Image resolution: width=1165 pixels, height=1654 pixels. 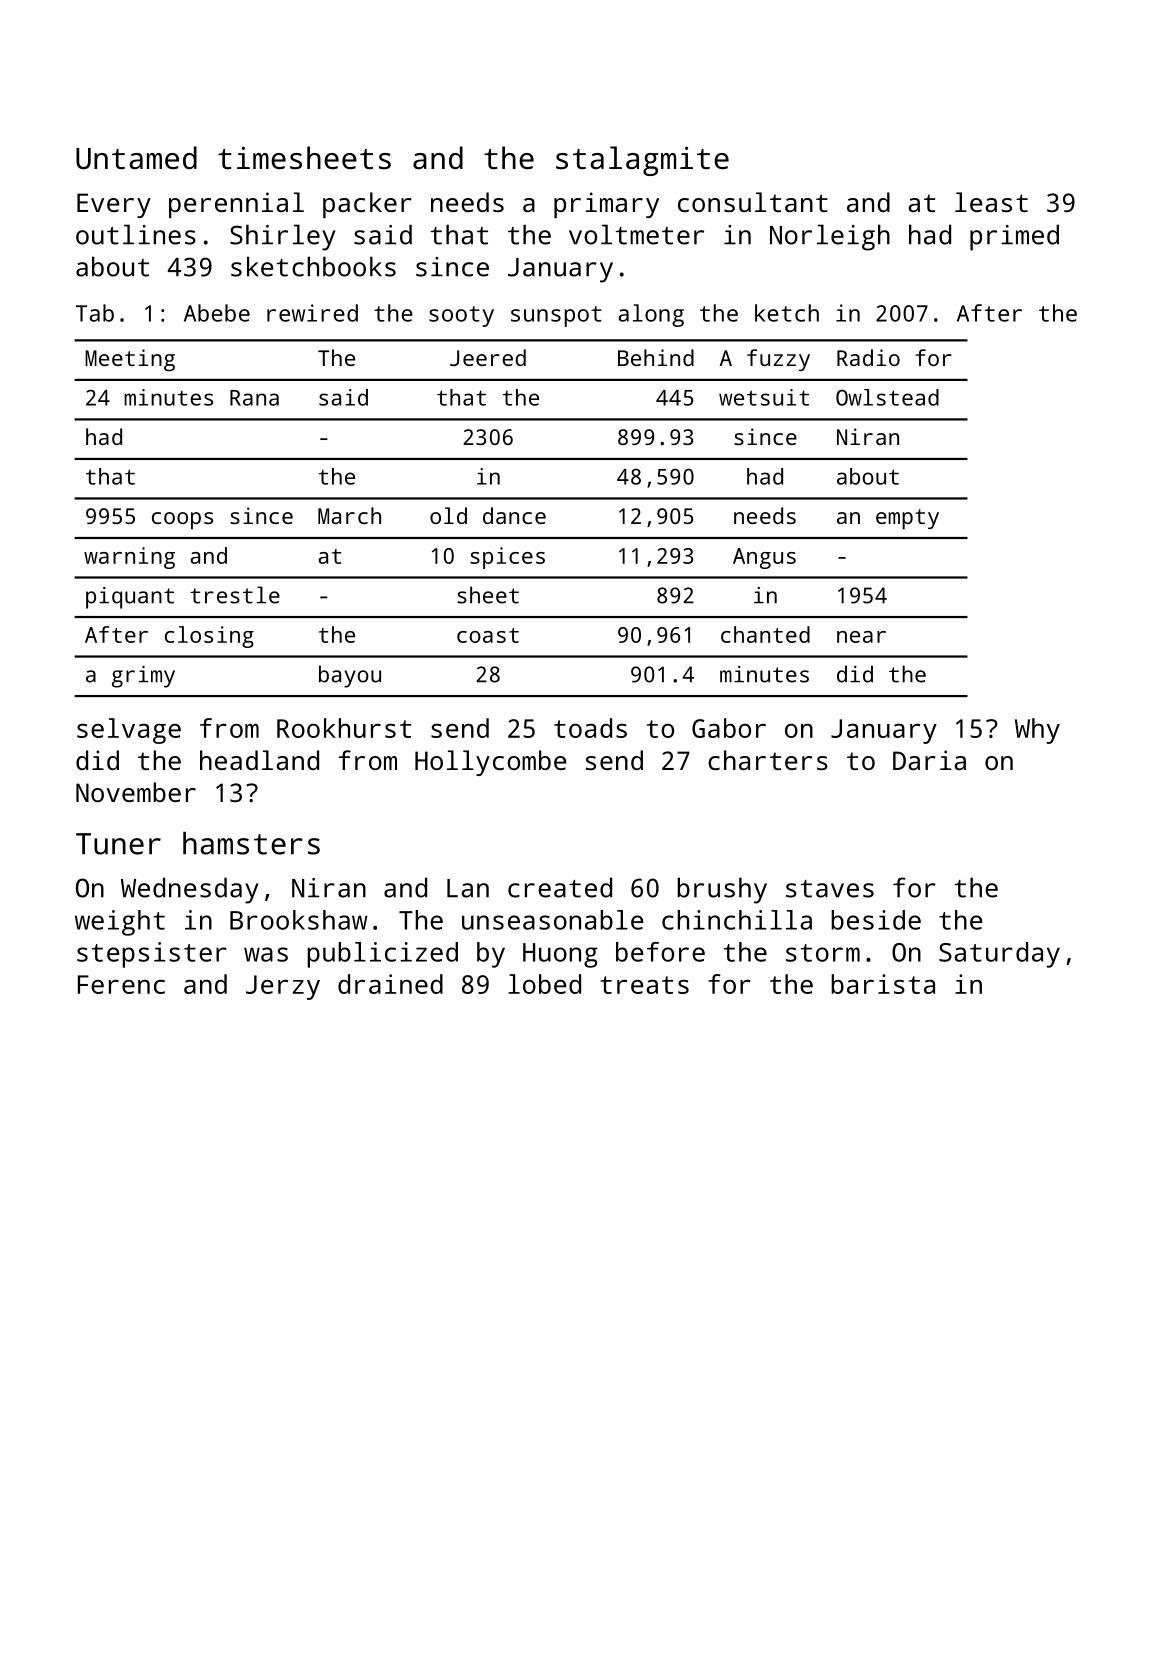 I want to click on hamsters, so click(x=251, y=843).
